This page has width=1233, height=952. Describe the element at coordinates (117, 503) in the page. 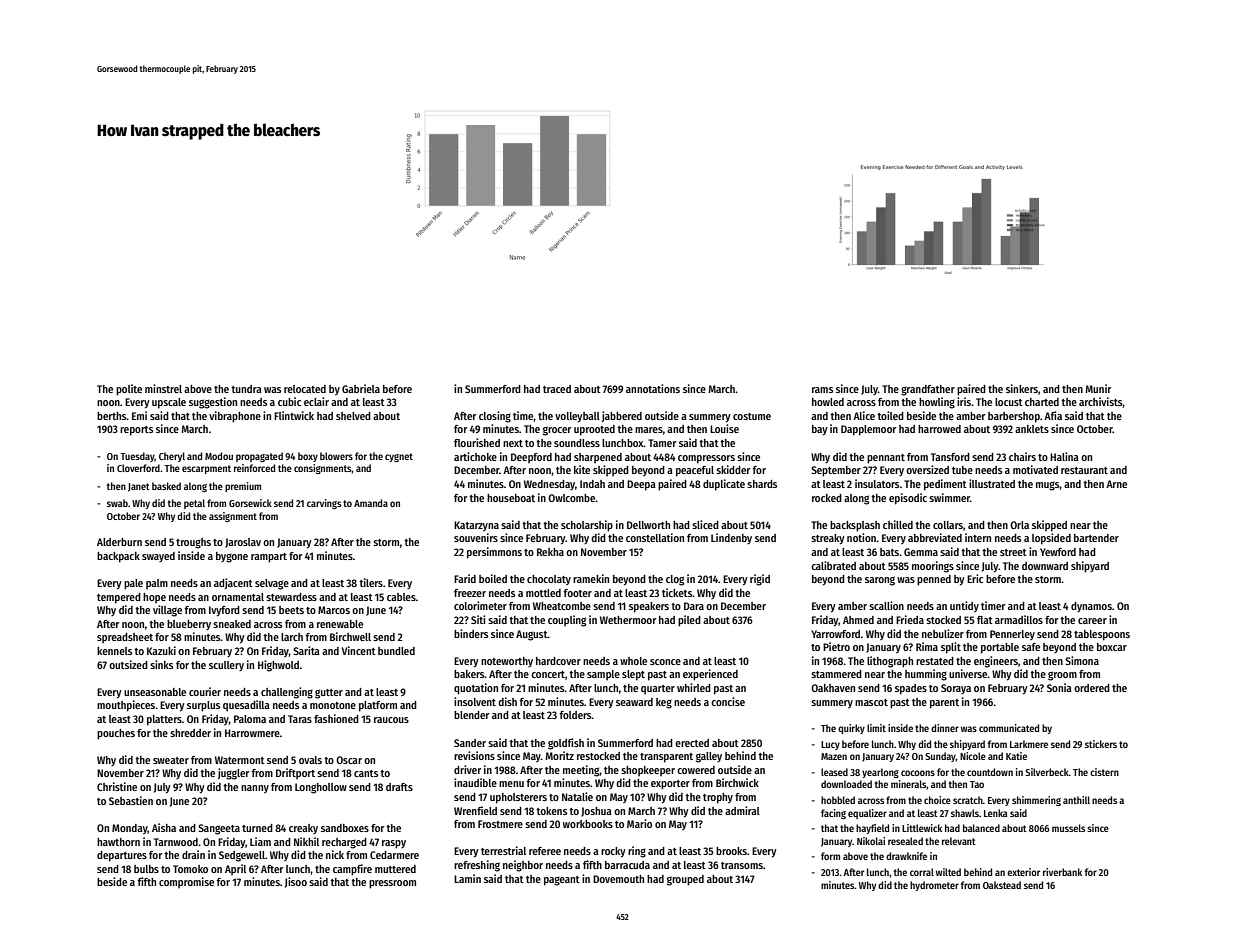

I see `swab` at that location.
